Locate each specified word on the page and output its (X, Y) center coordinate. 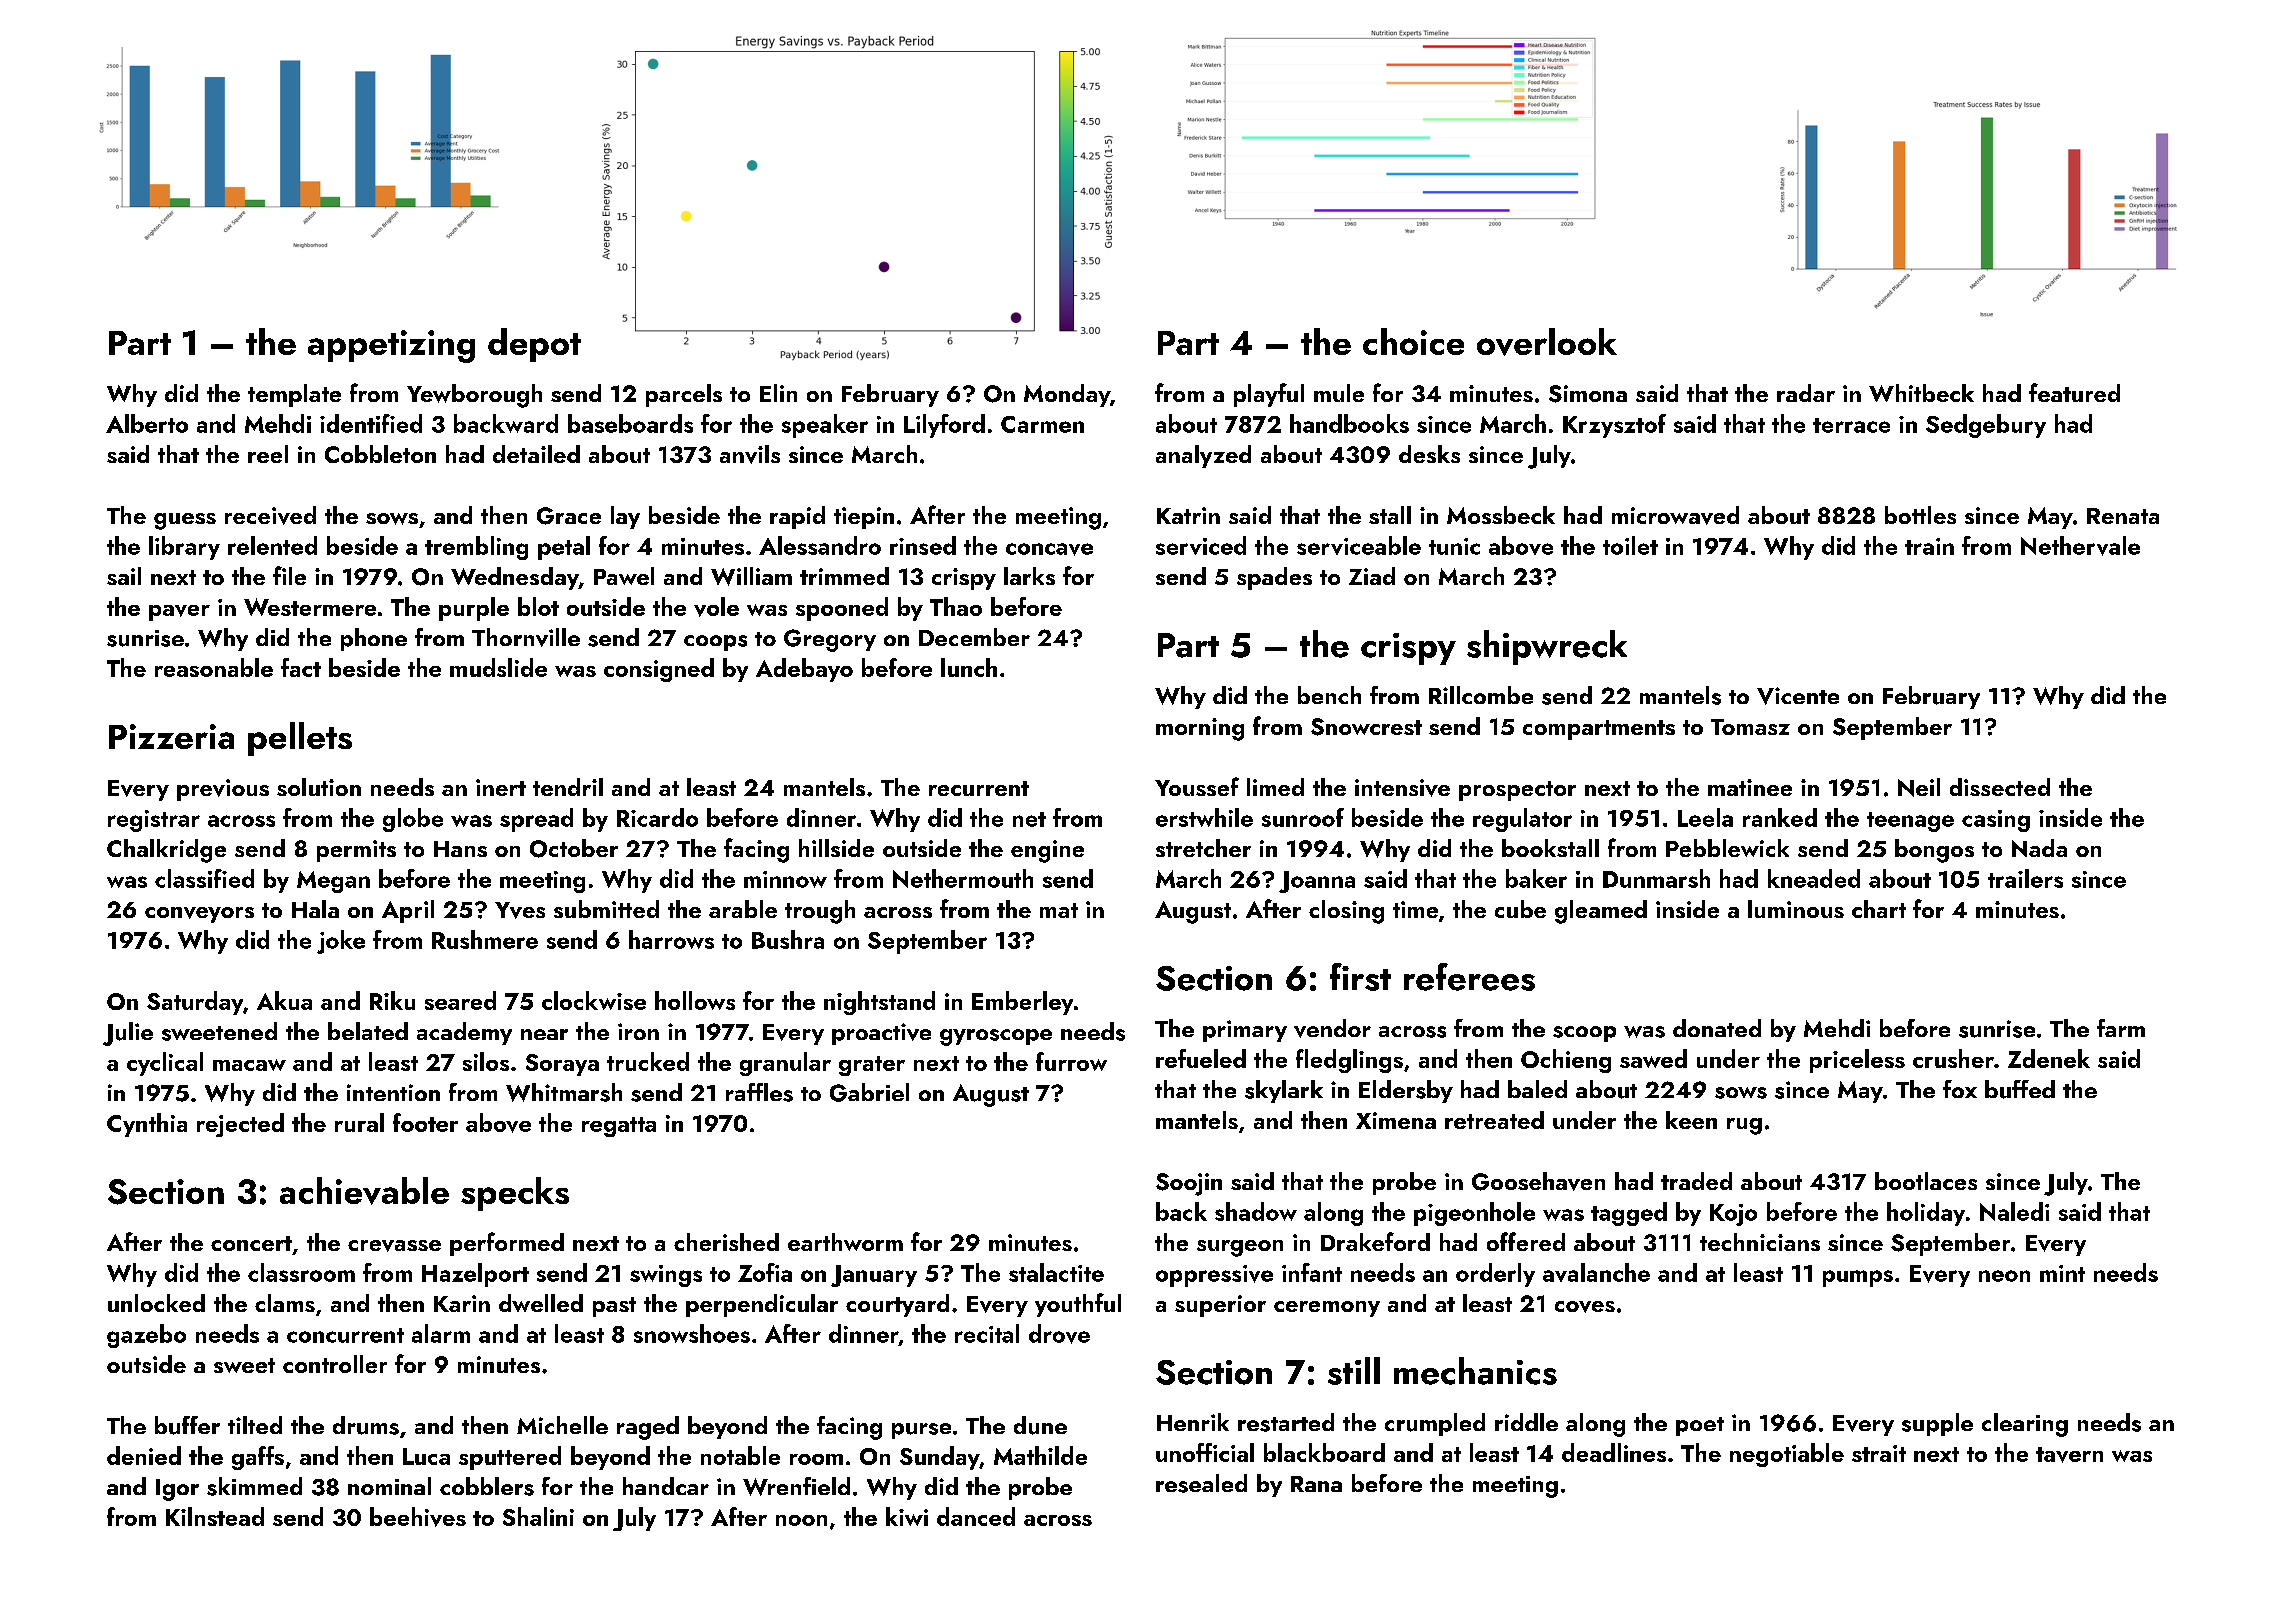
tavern (2069, 1455)
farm (2121, 1028)
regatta (619, 1127)
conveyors (199, 915)
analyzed (1203, 456)
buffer (187, 1425)
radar (1806, 393)
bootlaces (1926, 1181)
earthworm (845, 1242)
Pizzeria (171, 736)
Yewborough (474, 396)
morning (1200, 729)
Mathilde (1040, 1455)
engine (1047, 851)
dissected (2000, 787)
